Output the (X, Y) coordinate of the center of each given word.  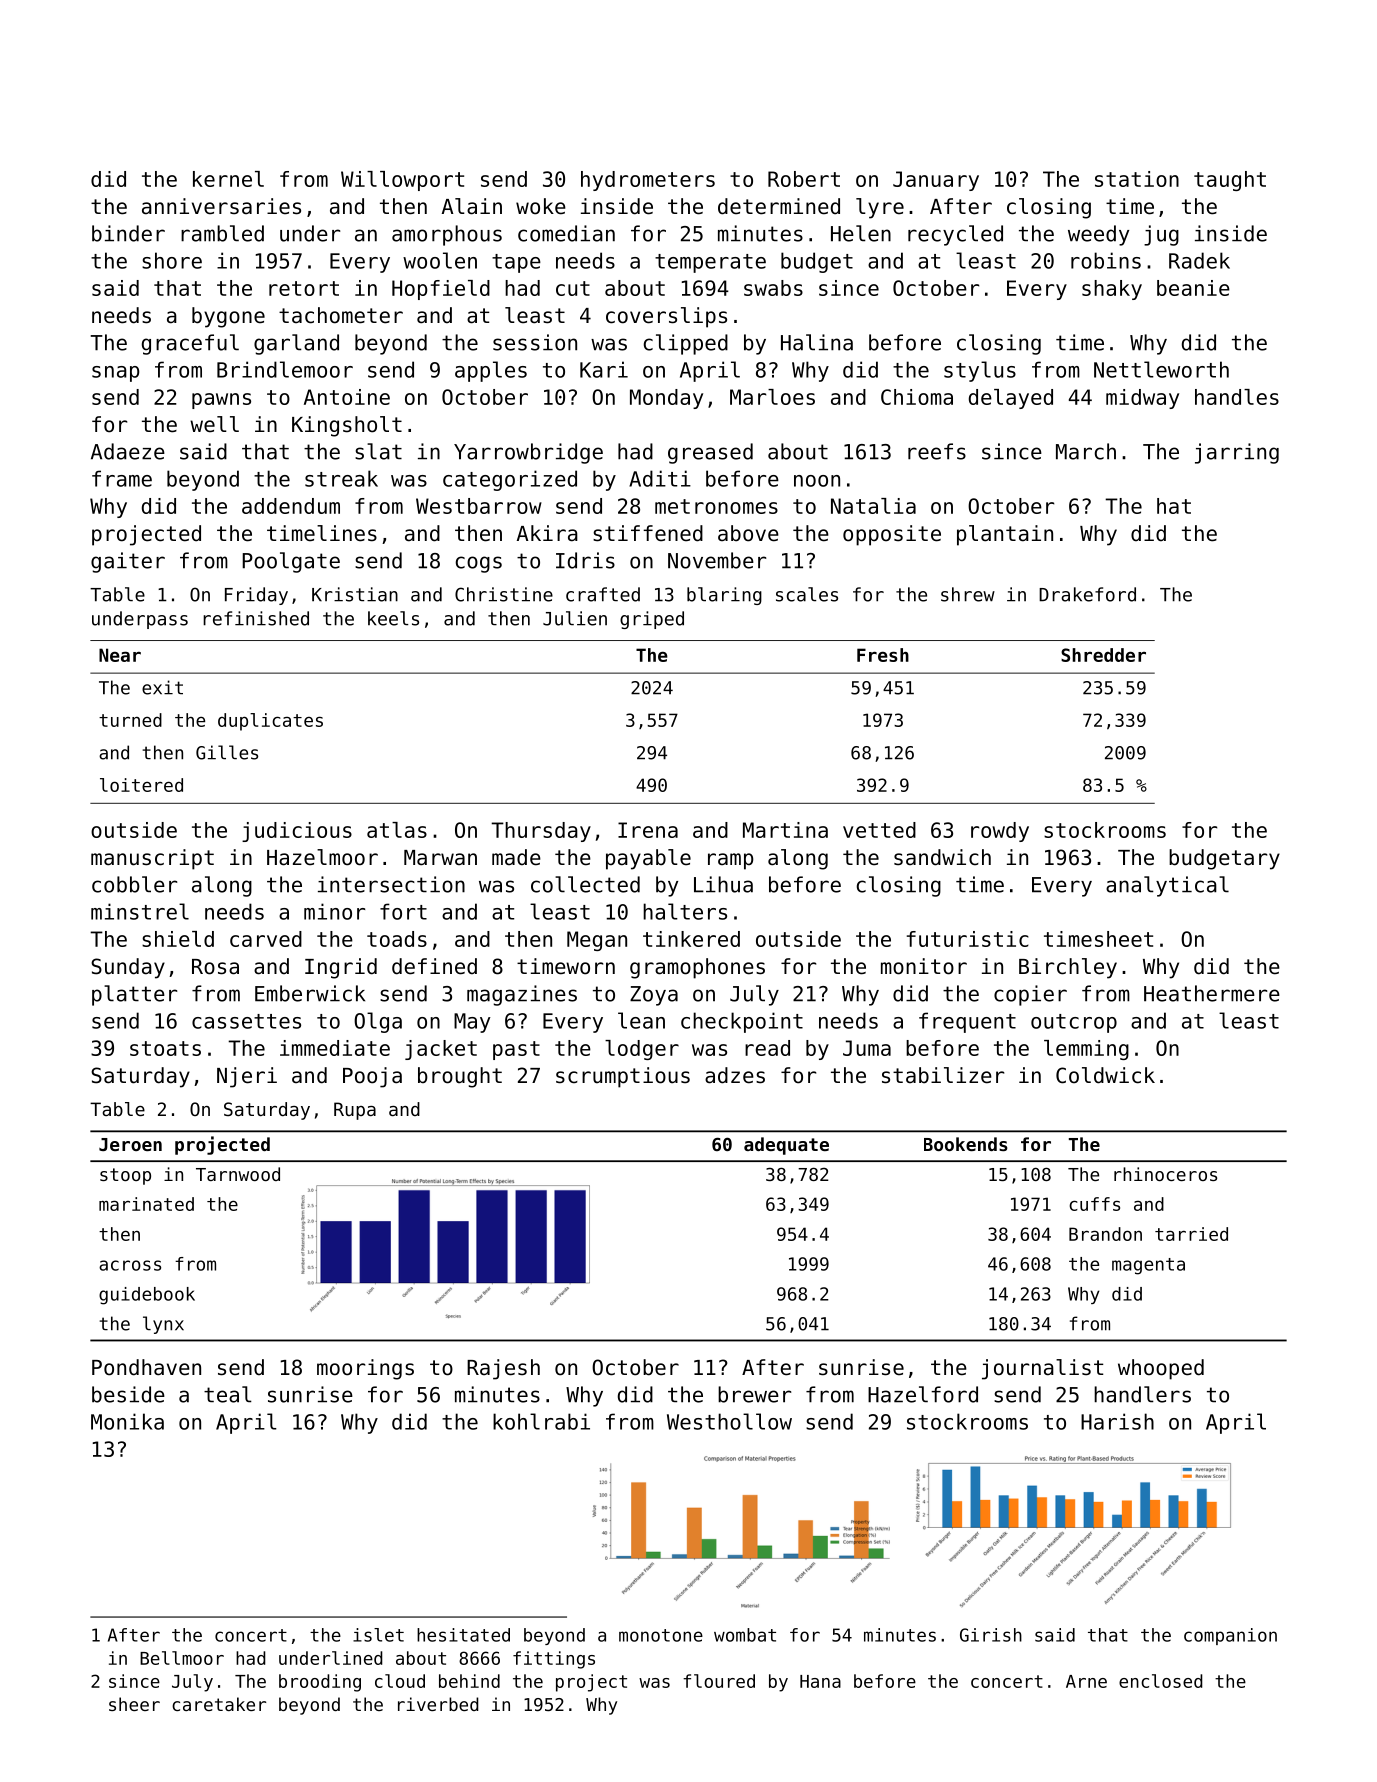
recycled (955, 235)
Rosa (215, 967)
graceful (190, 344)
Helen (861, 233)
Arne (1086, 1681)
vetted (879, 830)
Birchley (1068, 968)
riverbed (438, 1704)
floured (719, 1681)
